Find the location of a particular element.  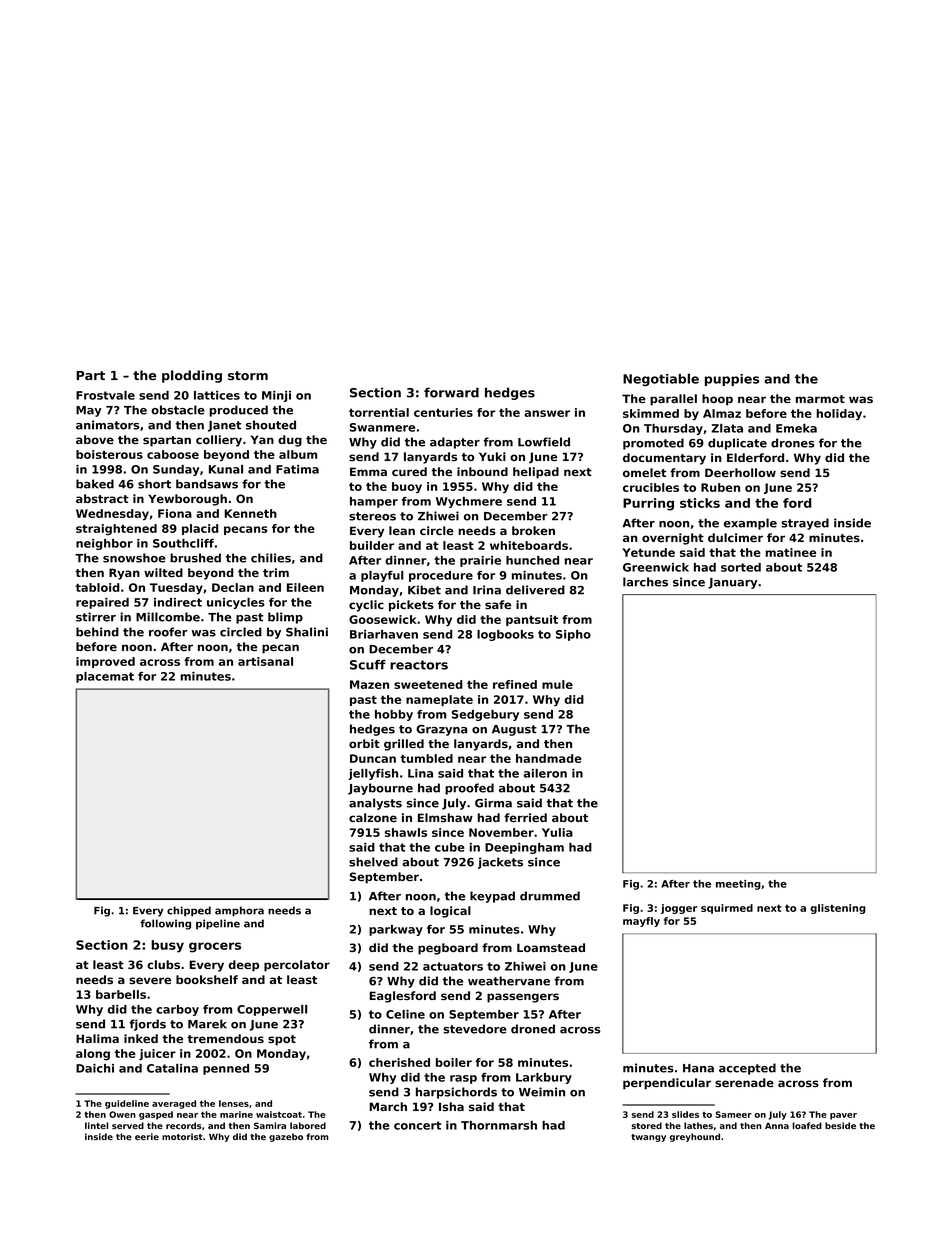

aileron is located at coordinates (545, 773).
